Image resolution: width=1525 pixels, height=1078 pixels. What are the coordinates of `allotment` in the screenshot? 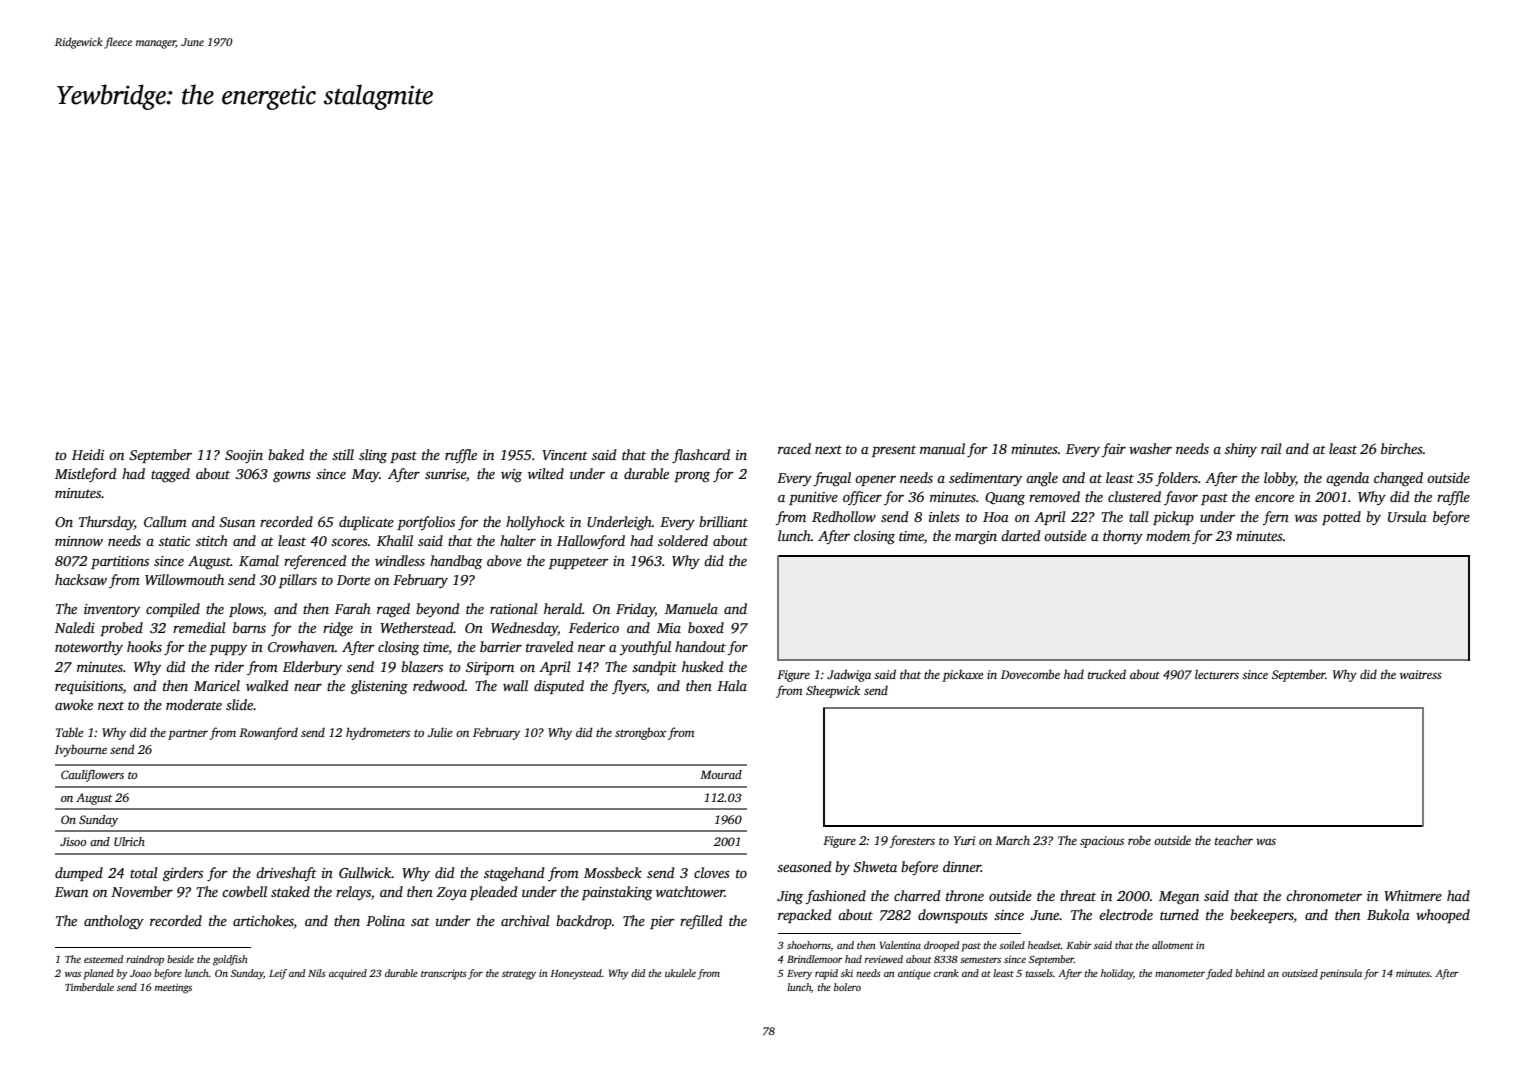 It's located at (1173, 945).
